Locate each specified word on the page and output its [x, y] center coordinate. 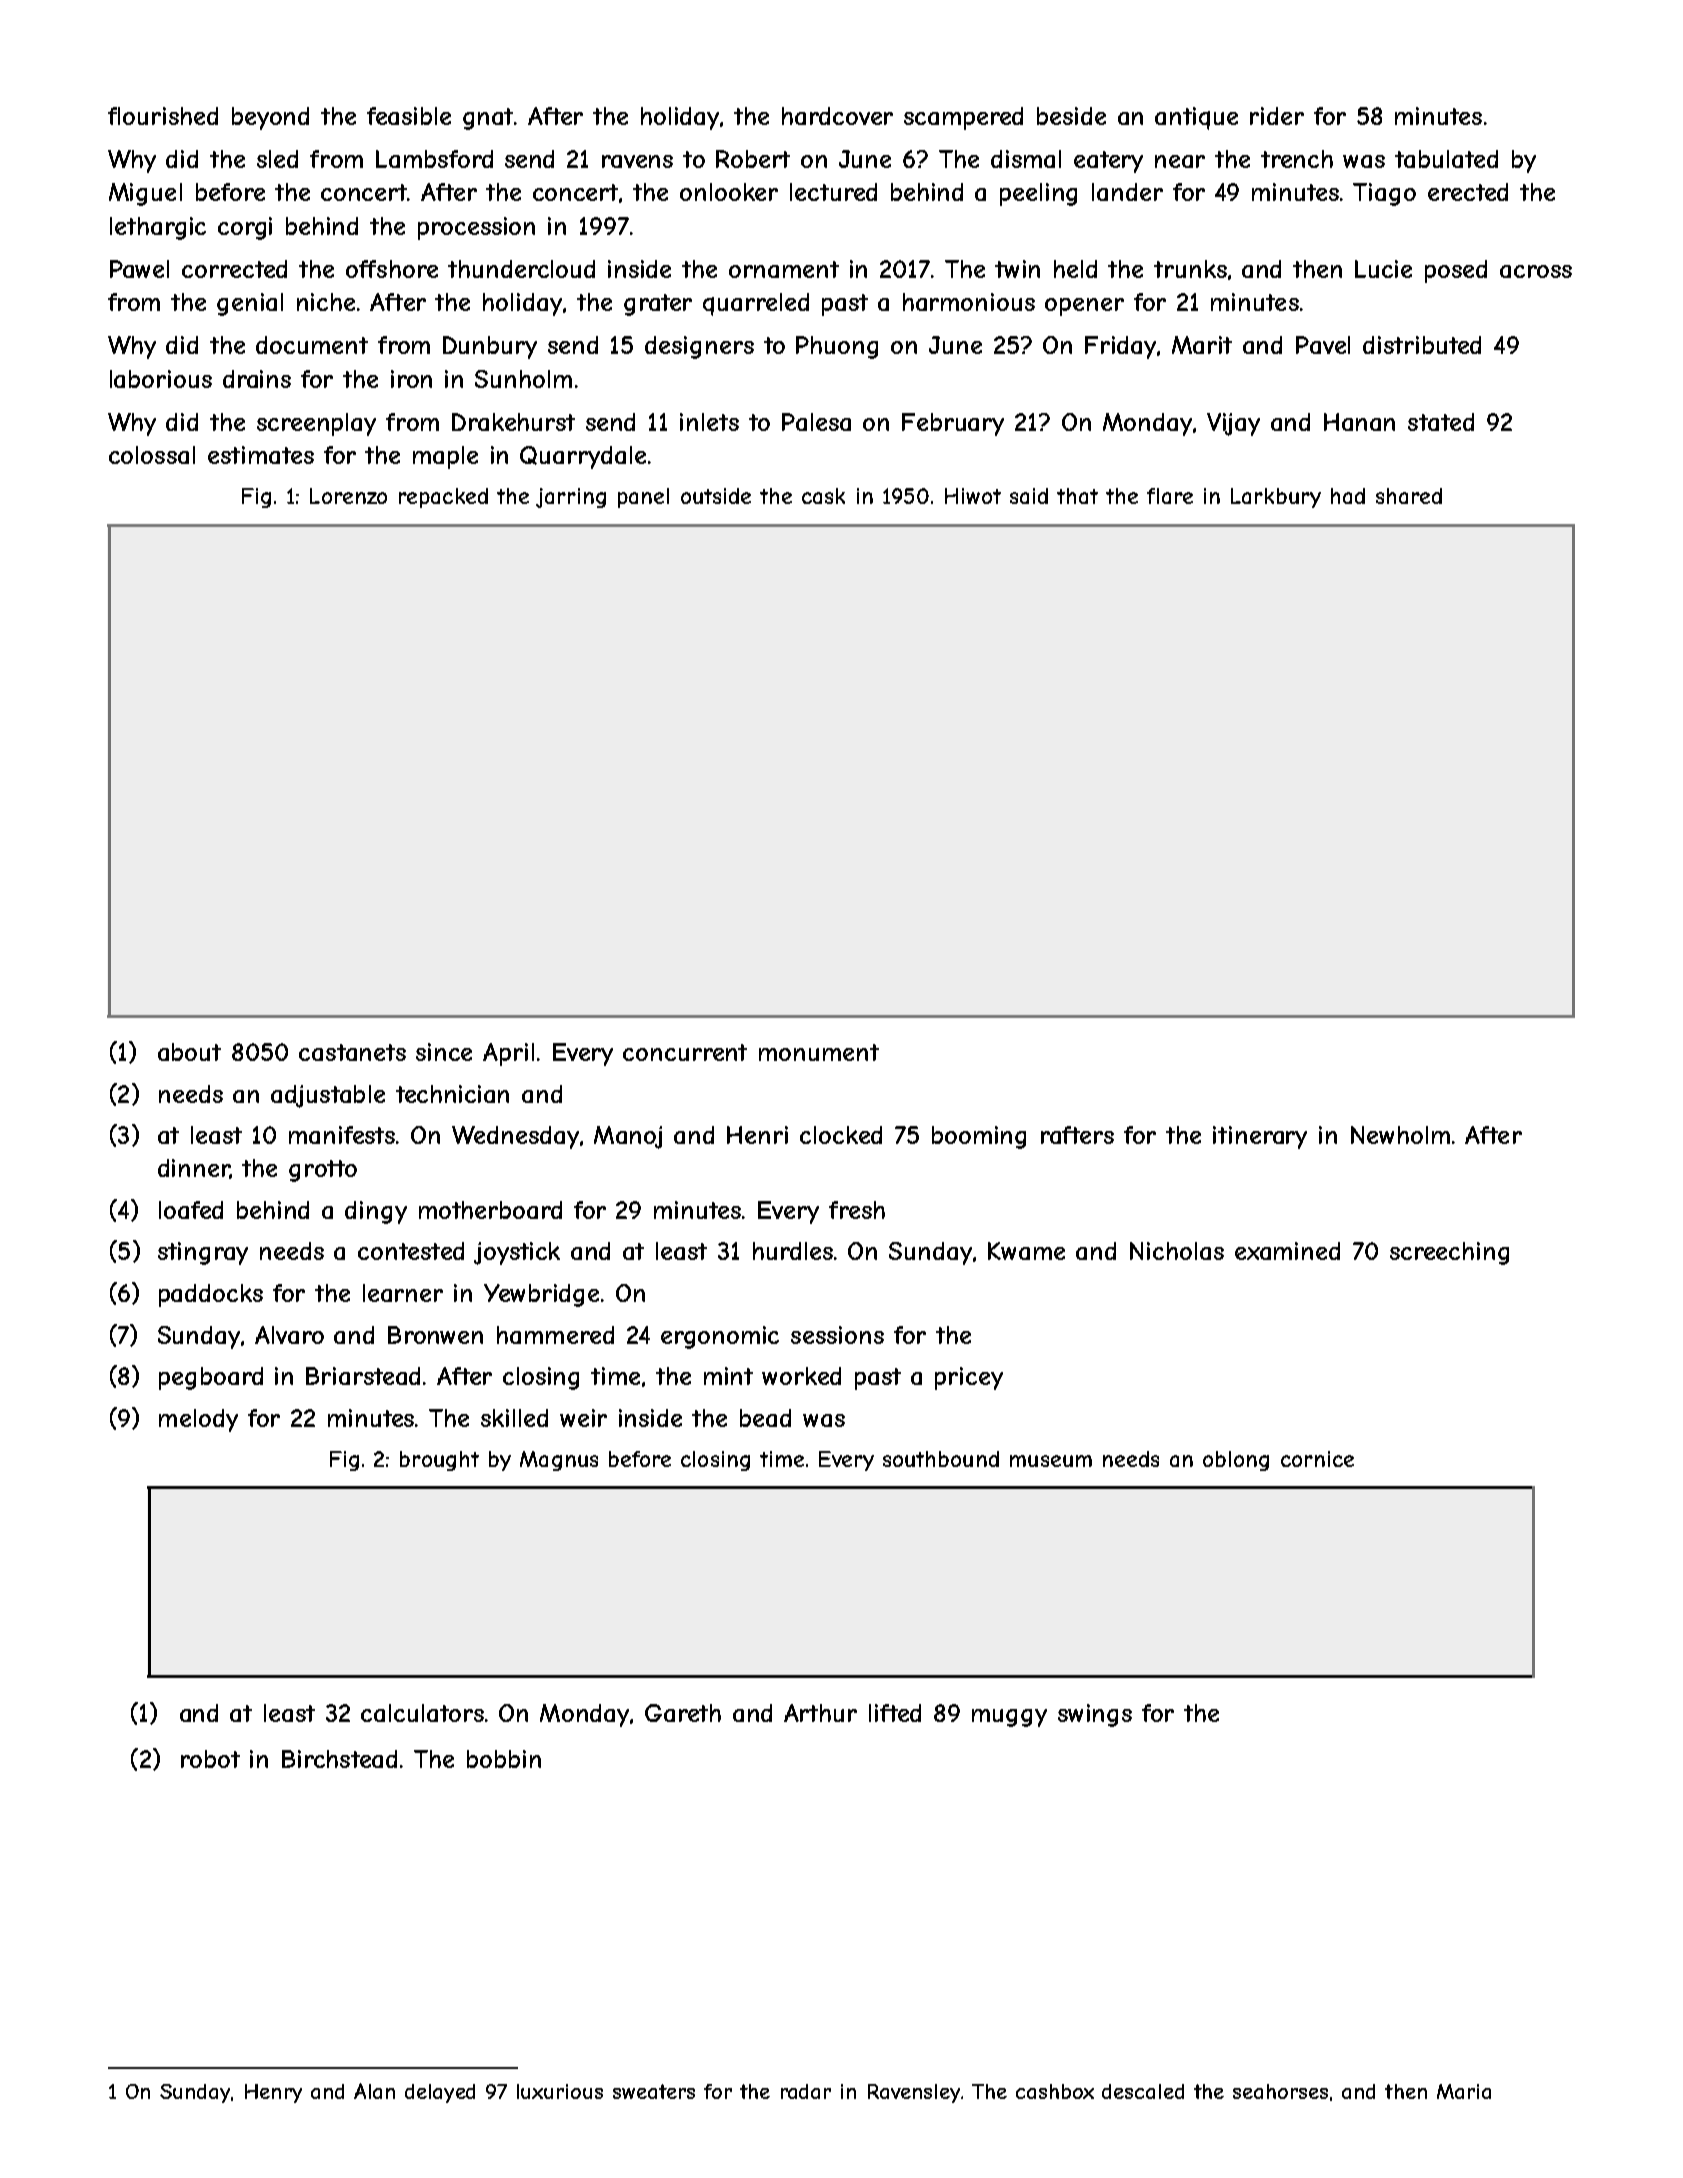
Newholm [1400, 1135]
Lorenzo [348, 496]
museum [1051, 1461]
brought [439, 1461]
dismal [1026, 159]
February [953, 424]
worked [801, 1376]
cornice [1317, 1459]
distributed [1422, 345]
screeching [1449, 1253]
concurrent [685, 1052]
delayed [440, 2093]
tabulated [1446, 159]
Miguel [145, 194]
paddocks [211, 1295]
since [444, 1052]
